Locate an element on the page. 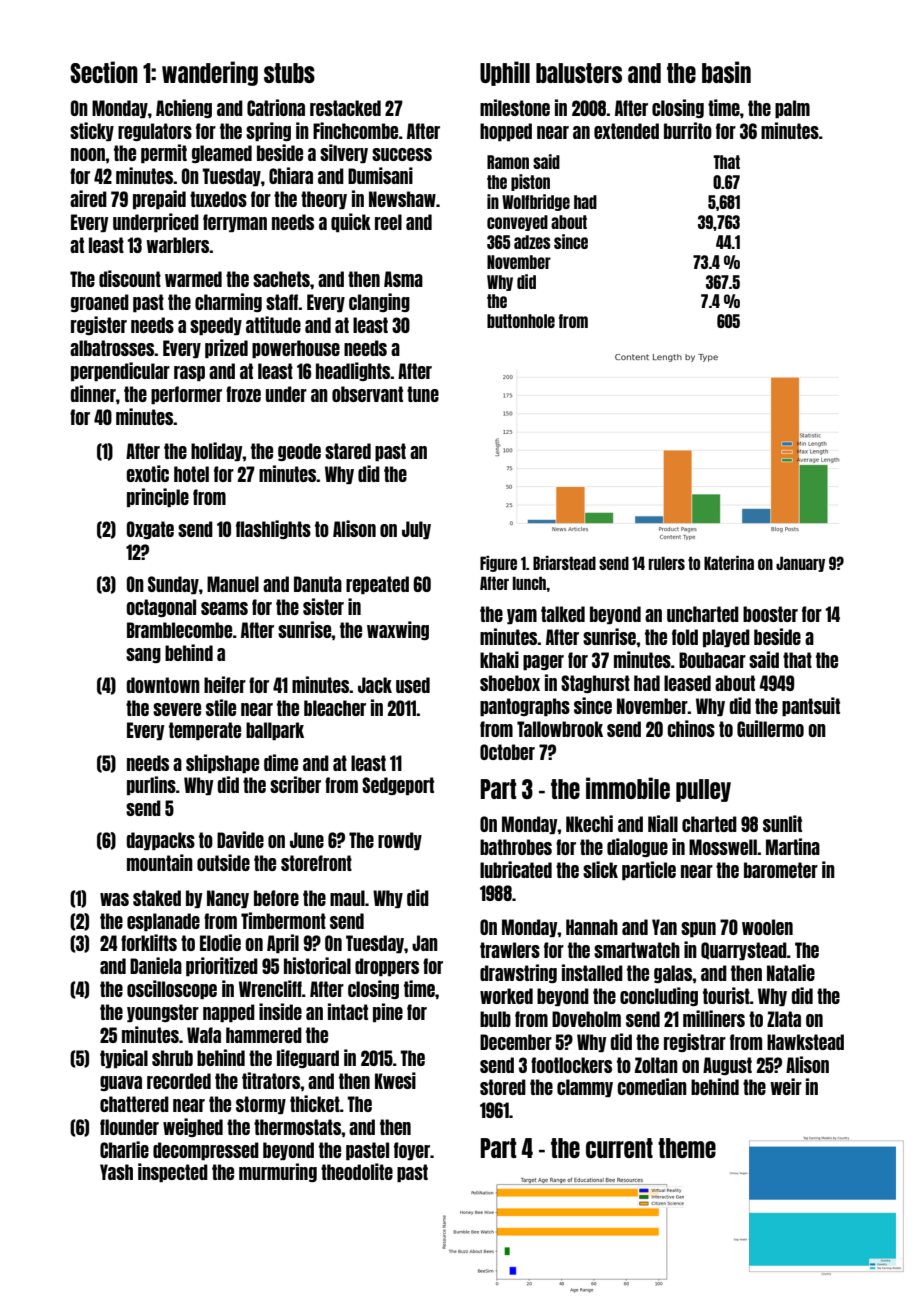 This page has width=924, height=1314. youngster is located at coordinates (163, 1013).
